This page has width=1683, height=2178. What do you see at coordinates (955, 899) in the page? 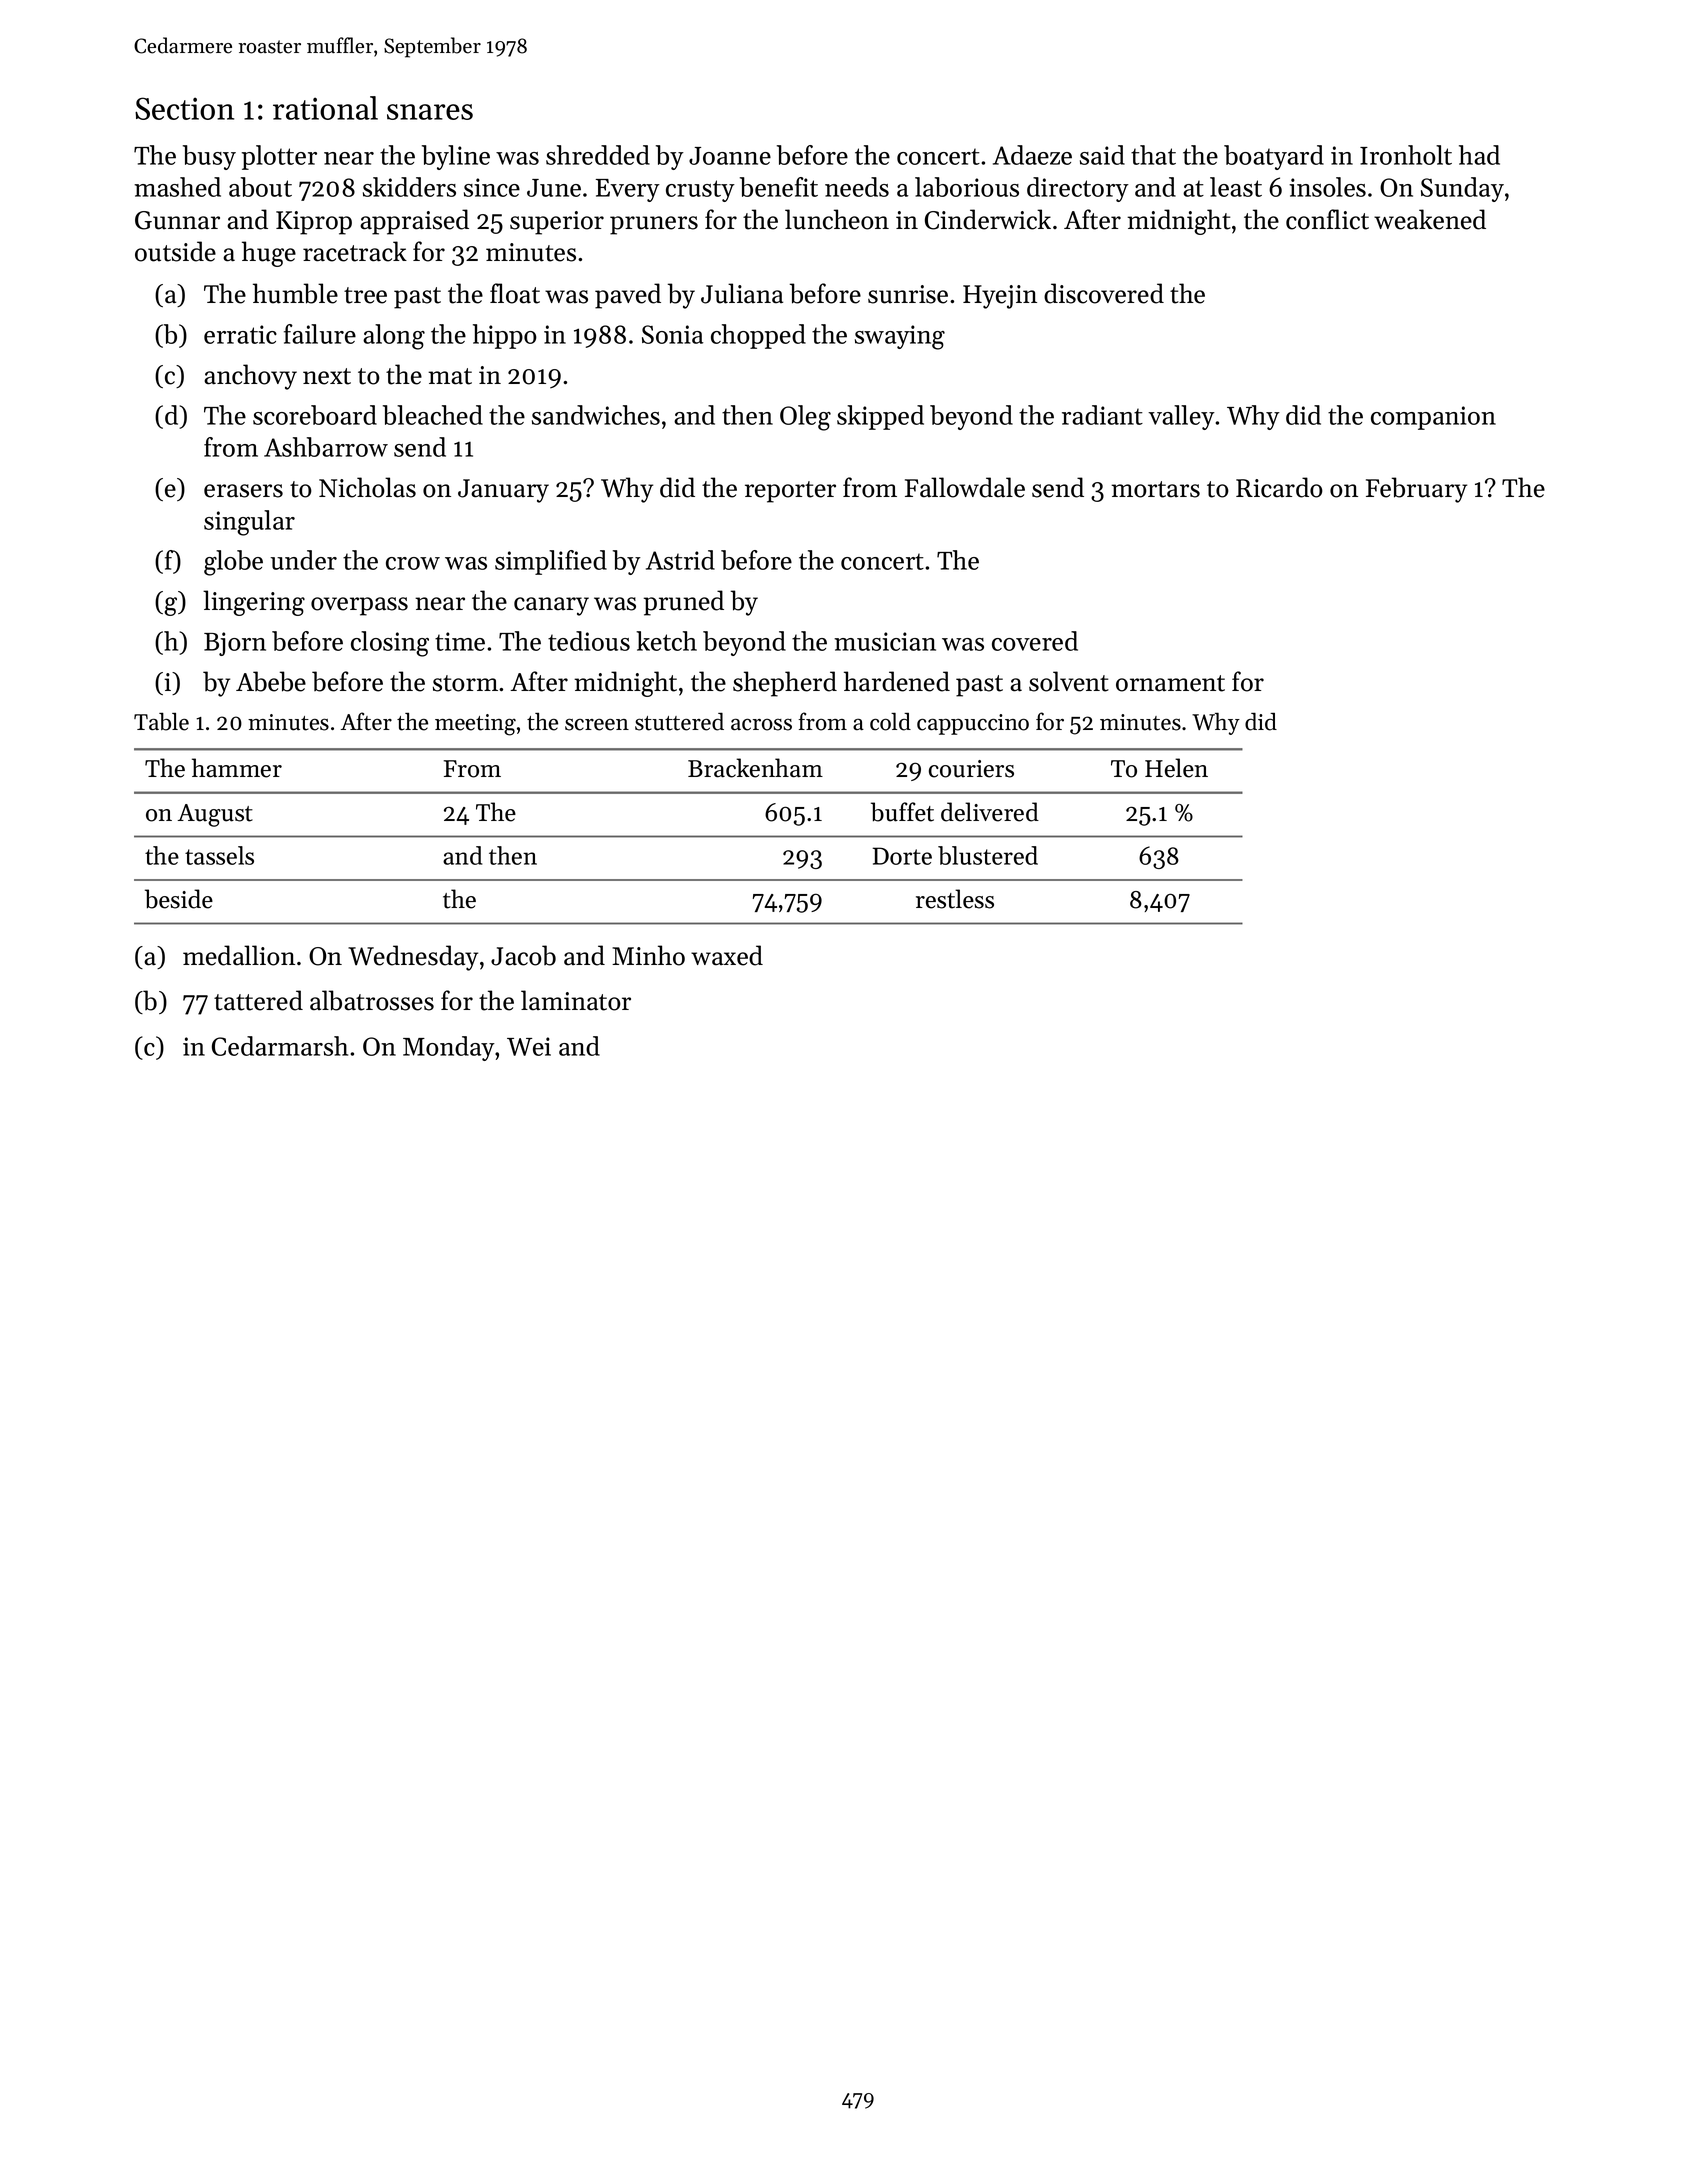
I see `restless` at bounding box center [955, 899].
